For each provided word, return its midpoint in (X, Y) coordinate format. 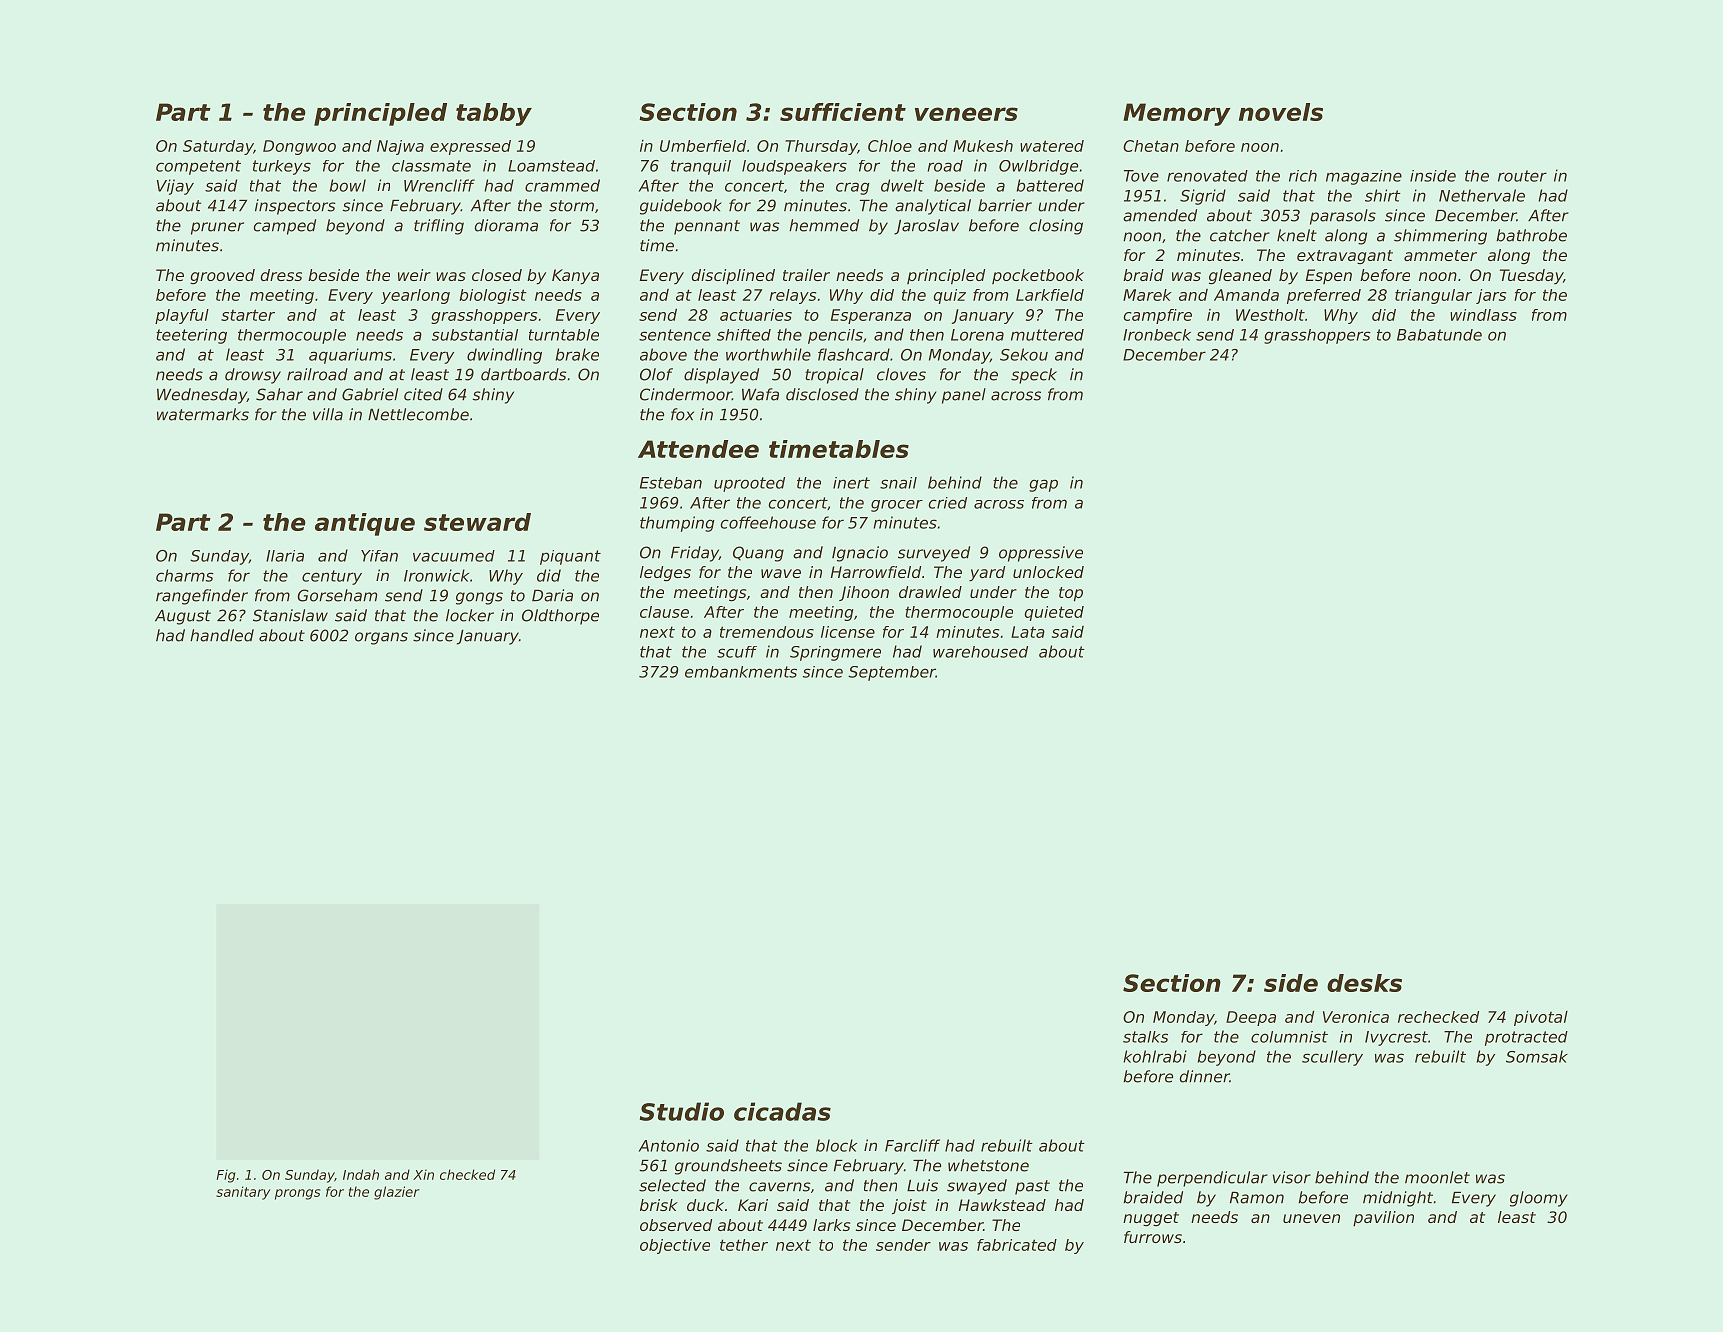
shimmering (1440, 237)
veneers (966, 114)
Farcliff (912, 1145)
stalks (1145, 1037)
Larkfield (1050, 295)
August (183, 617)
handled (222, 635)
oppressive (1041, 554)
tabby (494, 114)
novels (1281, 112)
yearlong (415, 296)
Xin (423, 1174)
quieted (1054, 613)
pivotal (1541, 1018)
